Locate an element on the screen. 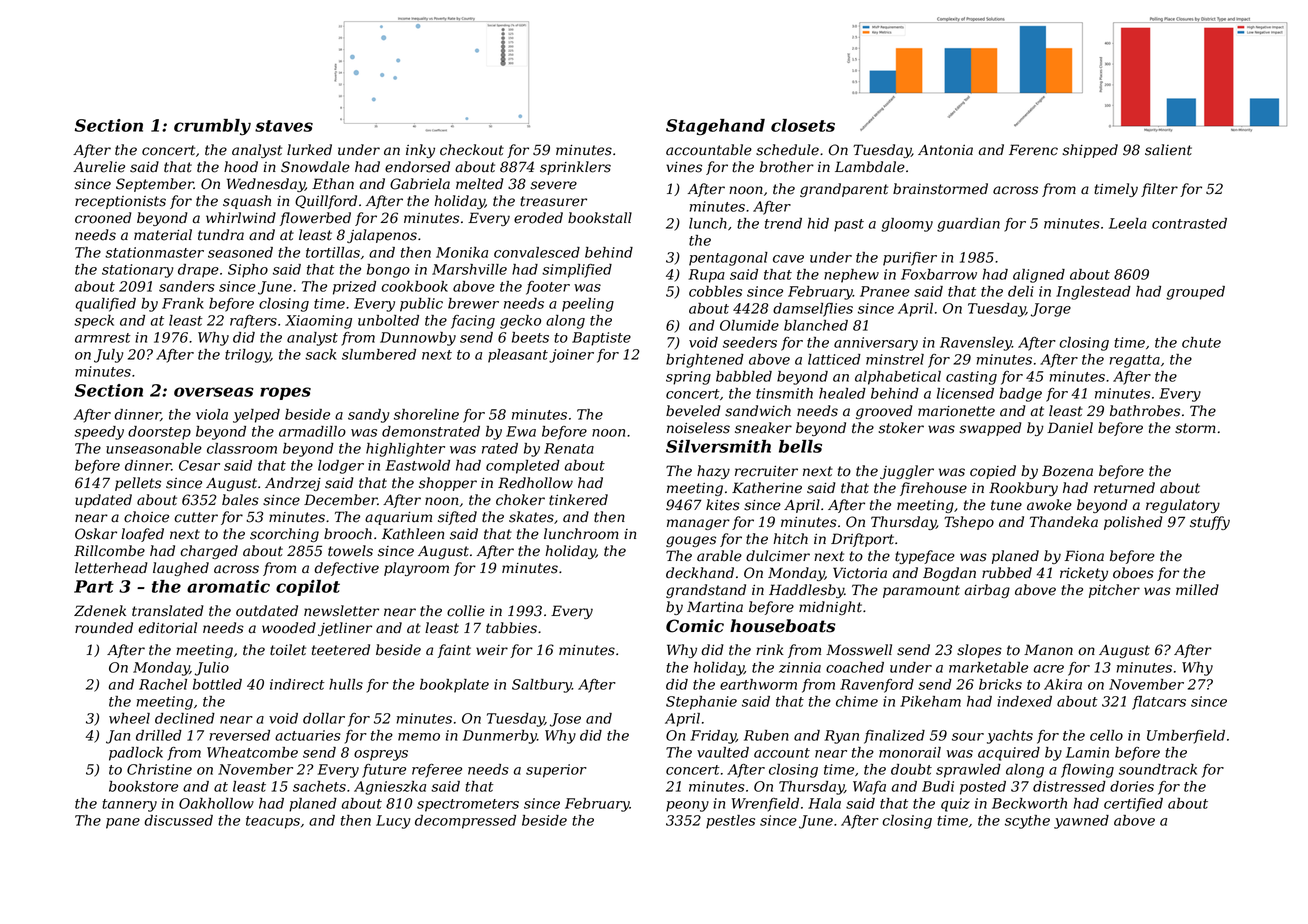  weir is located at coordinates (492, 650).
